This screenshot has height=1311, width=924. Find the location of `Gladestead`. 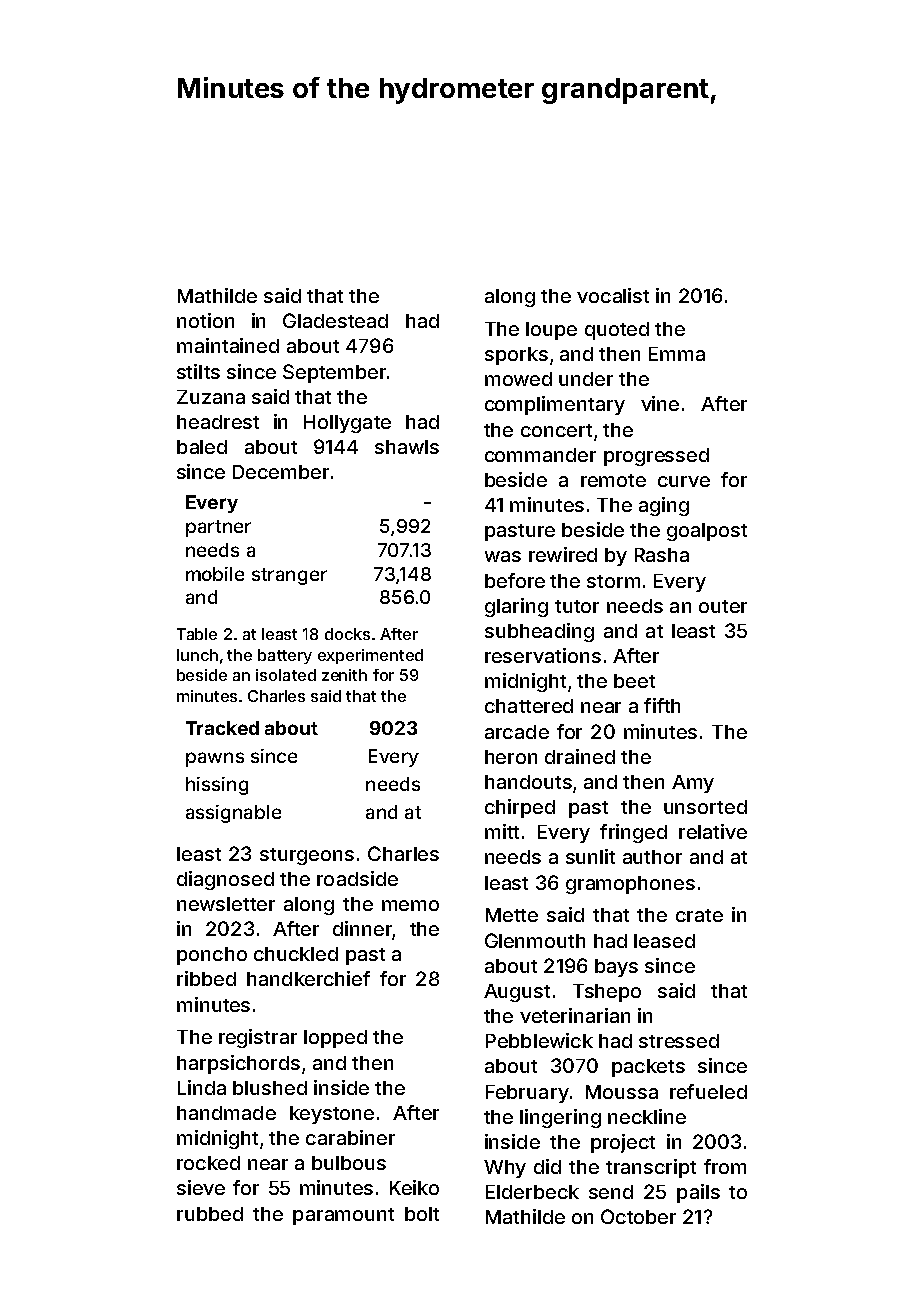

Gladestead is located at coordinates (335, 320).
